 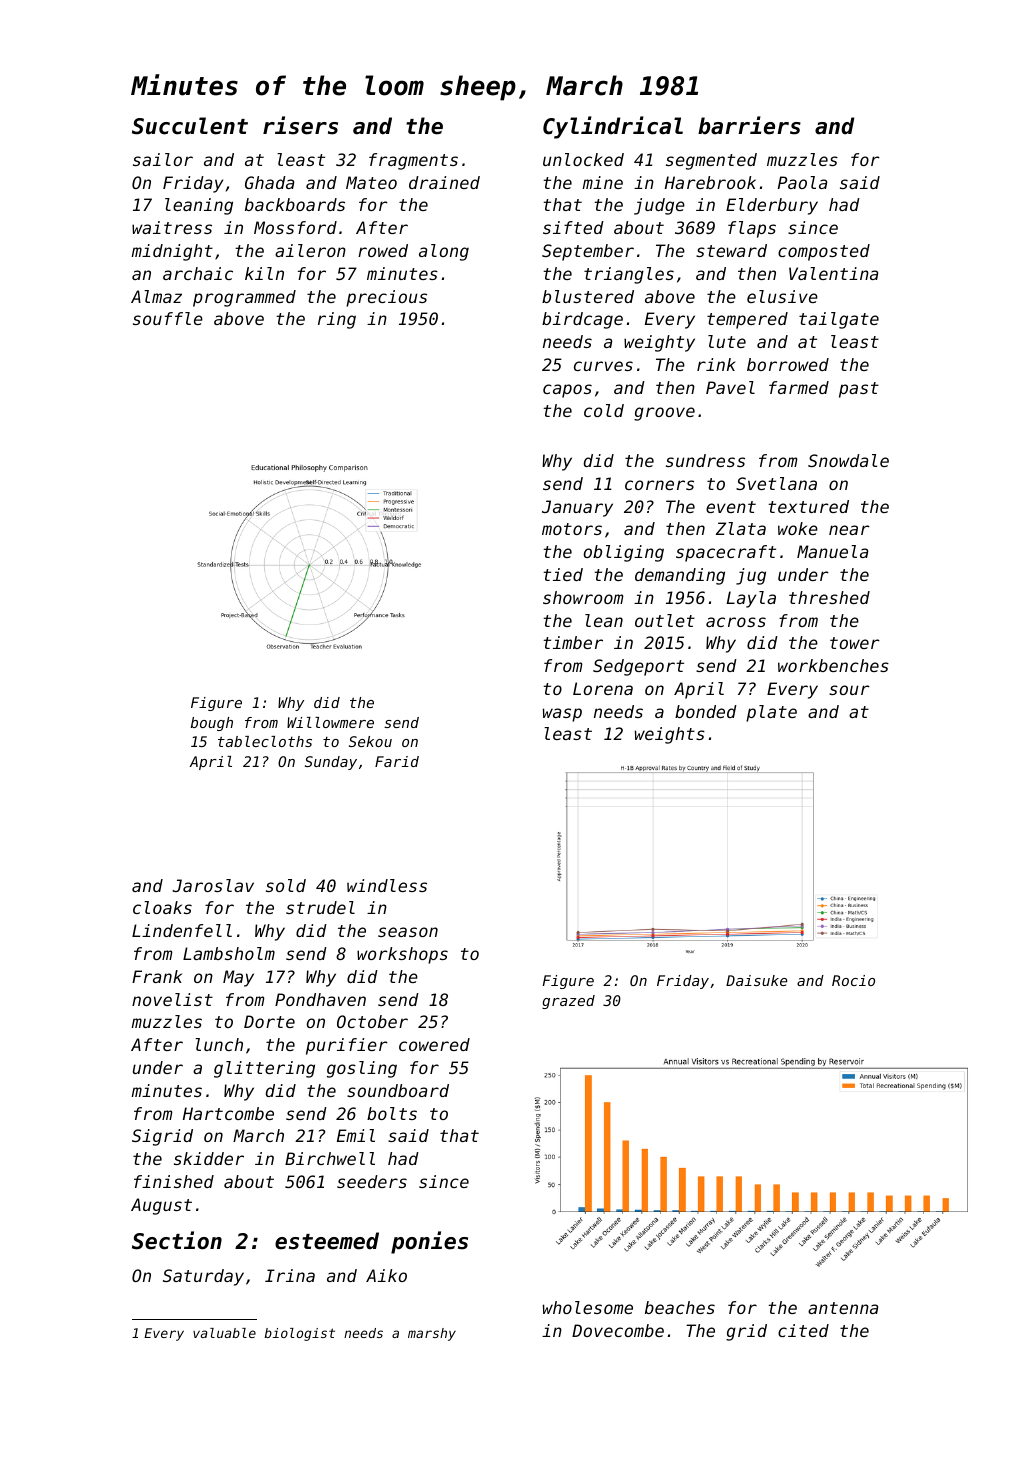 What do you see at coordinates (749, 125) in the page?
I see `barriers` at bounding box center [749, 125].
